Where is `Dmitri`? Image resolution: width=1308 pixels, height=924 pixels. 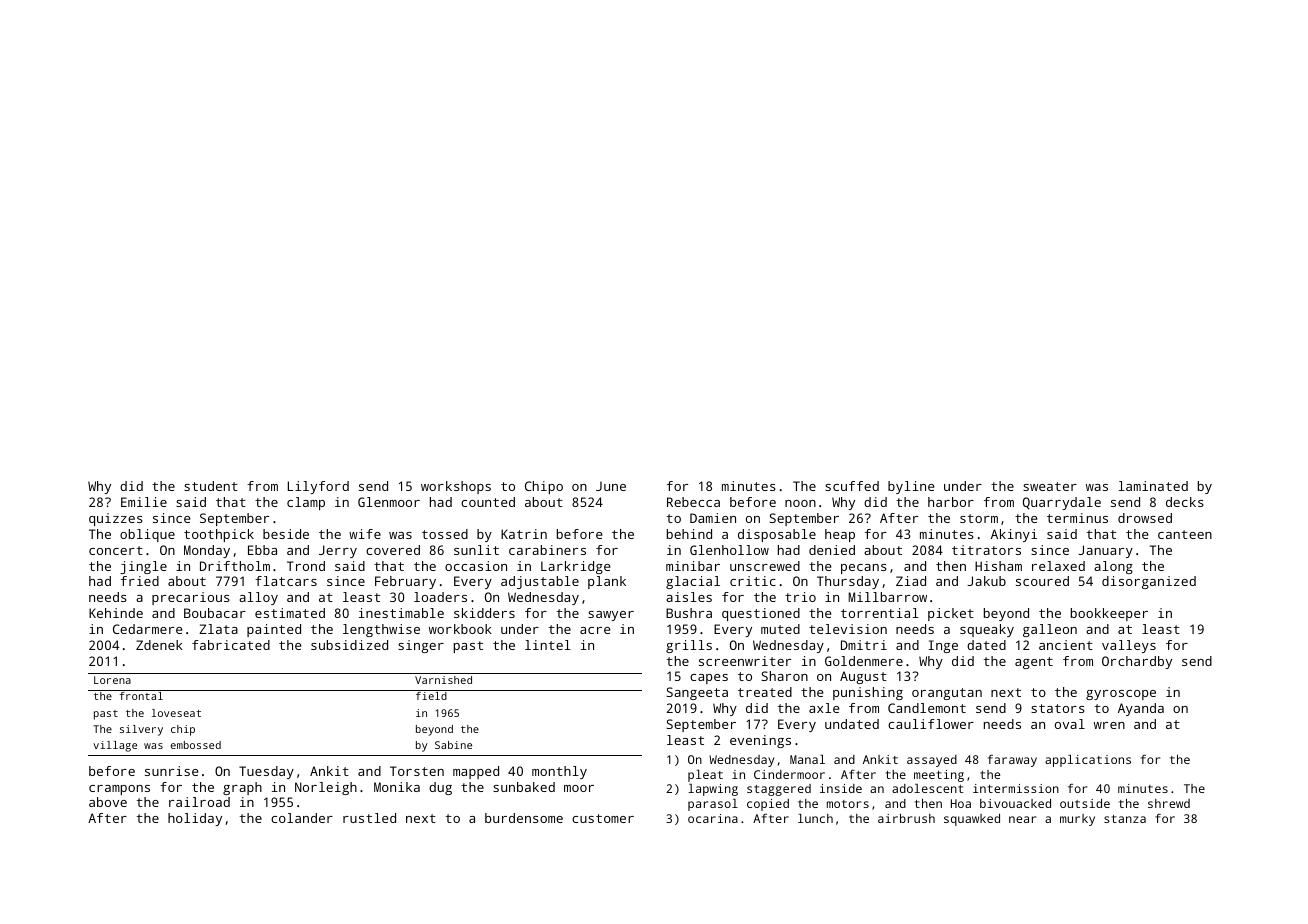
Dmitri is located at coordinates (864, 645).
